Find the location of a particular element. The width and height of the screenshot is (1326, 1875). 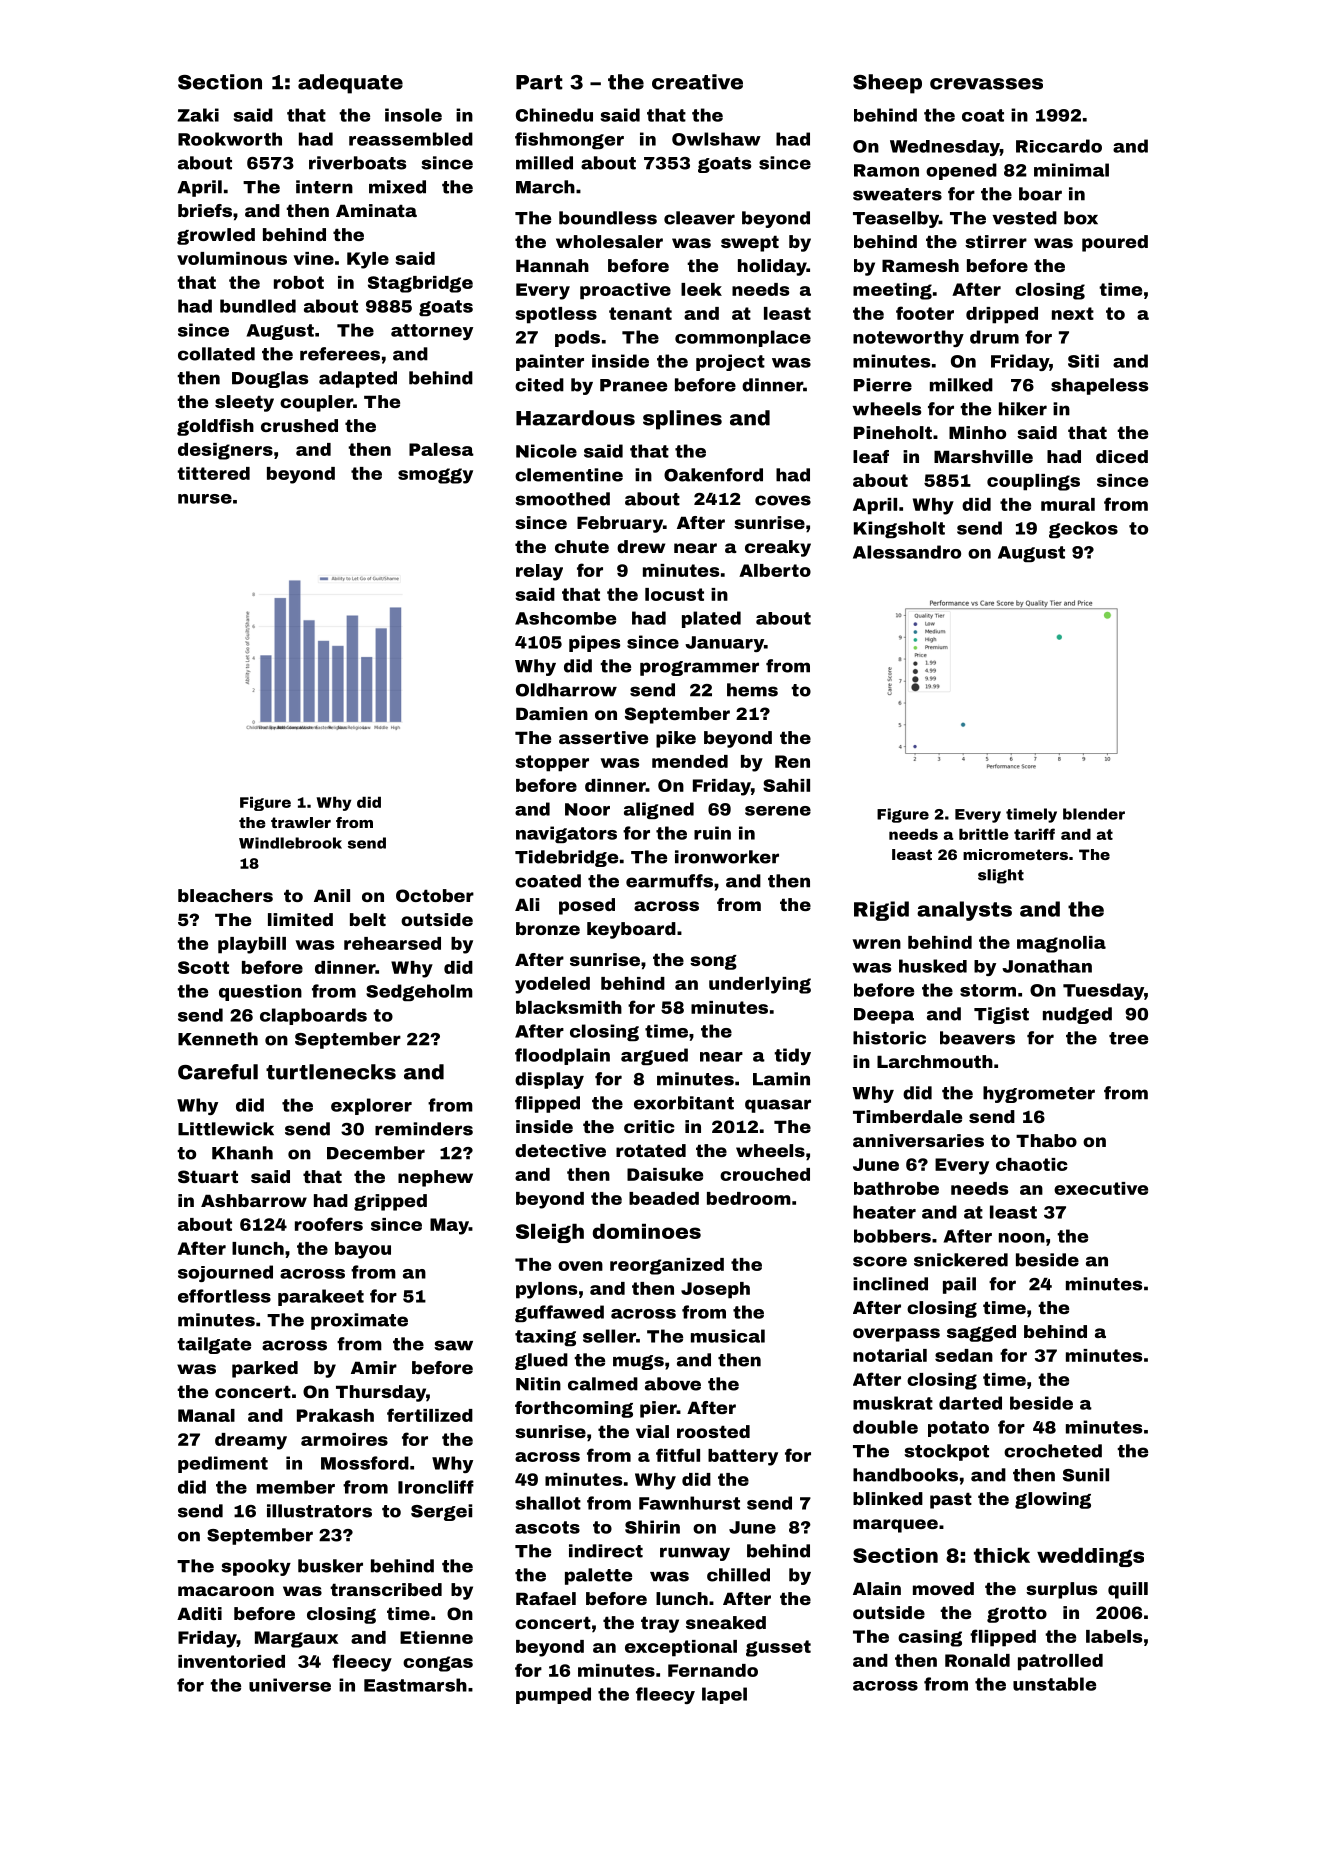

Thabo is located at coordinates (1046, 1140).
